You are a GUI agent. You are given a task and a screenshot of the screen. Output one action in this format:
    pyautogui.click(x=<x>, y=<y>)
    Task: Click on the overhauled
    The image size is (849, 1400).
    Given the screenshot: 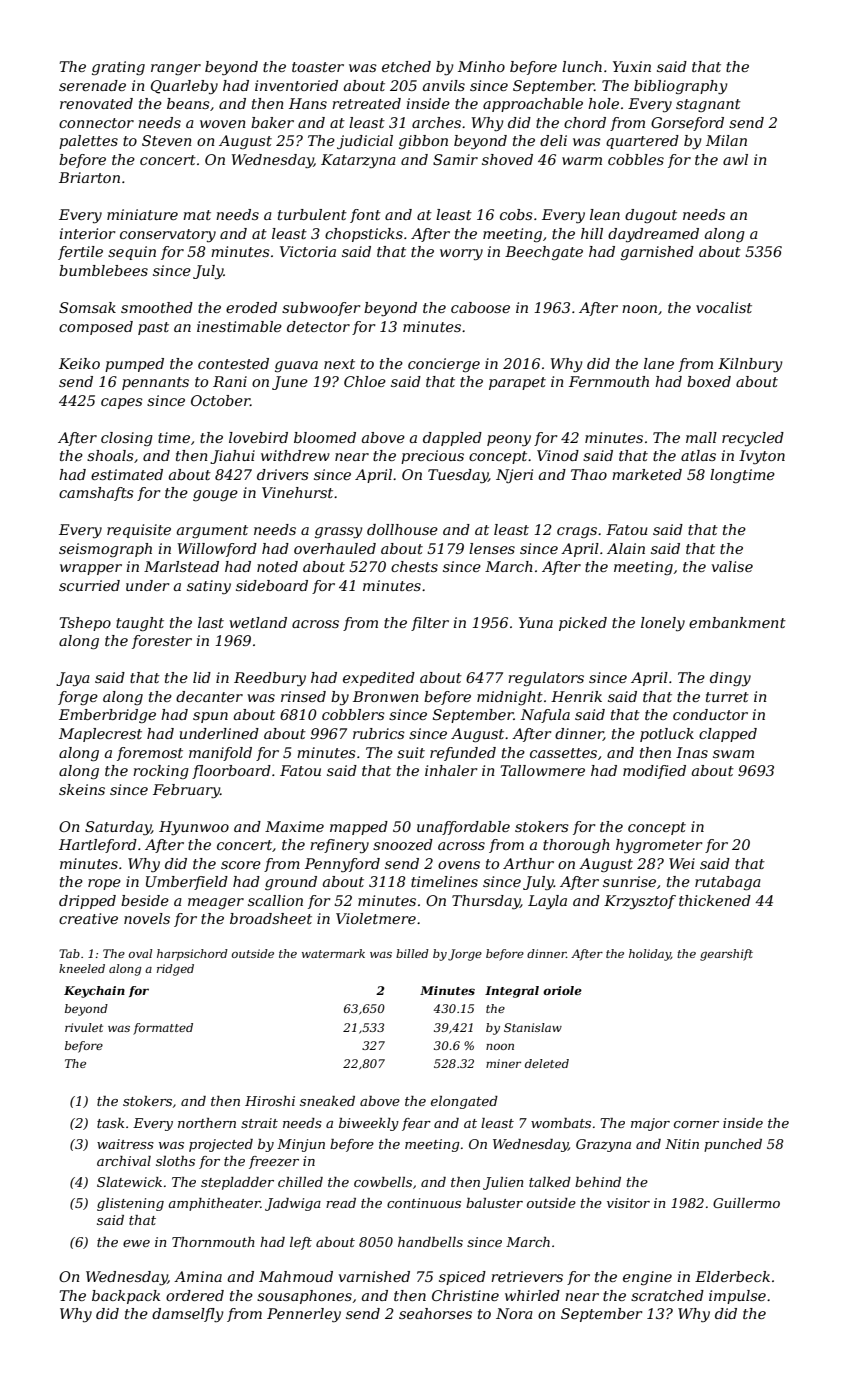 What is the action you would take?
    pyautogui.click(x=335, y=548)
